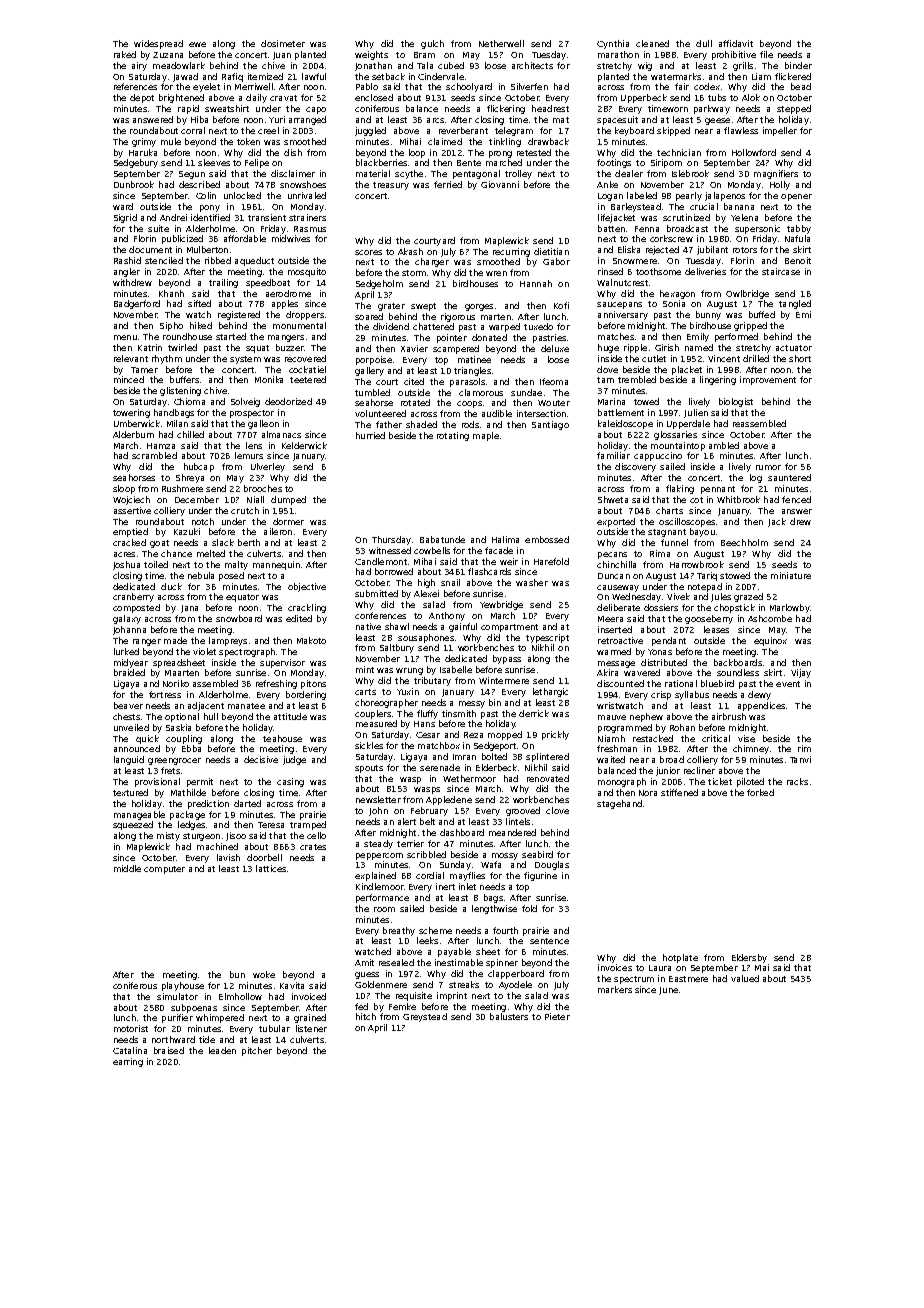  I want to click on treasury, so click(391, 186).
